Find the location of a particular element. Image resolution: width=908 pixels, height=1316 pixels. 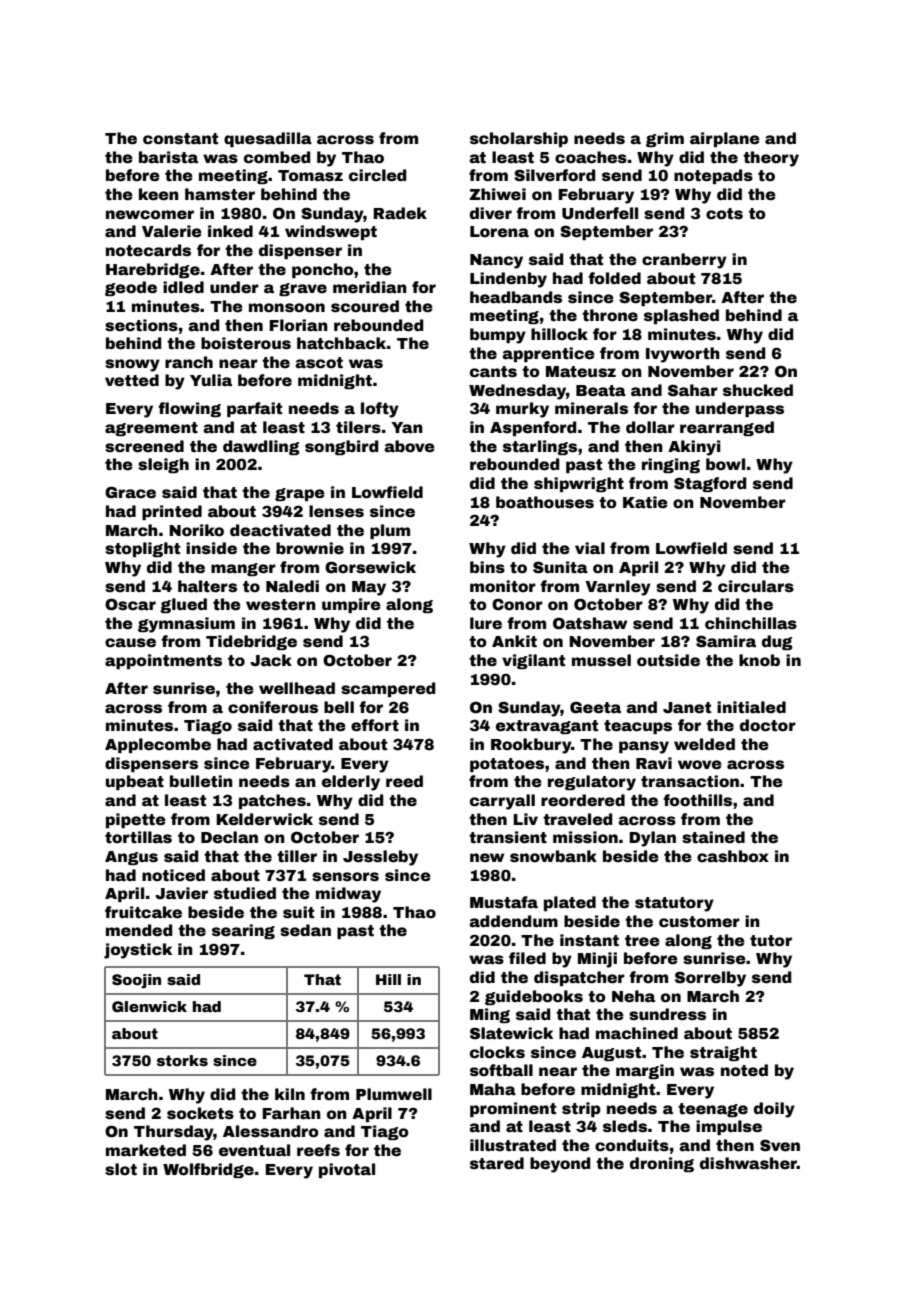

Sorrelby is located at coordinates (710, 979).
